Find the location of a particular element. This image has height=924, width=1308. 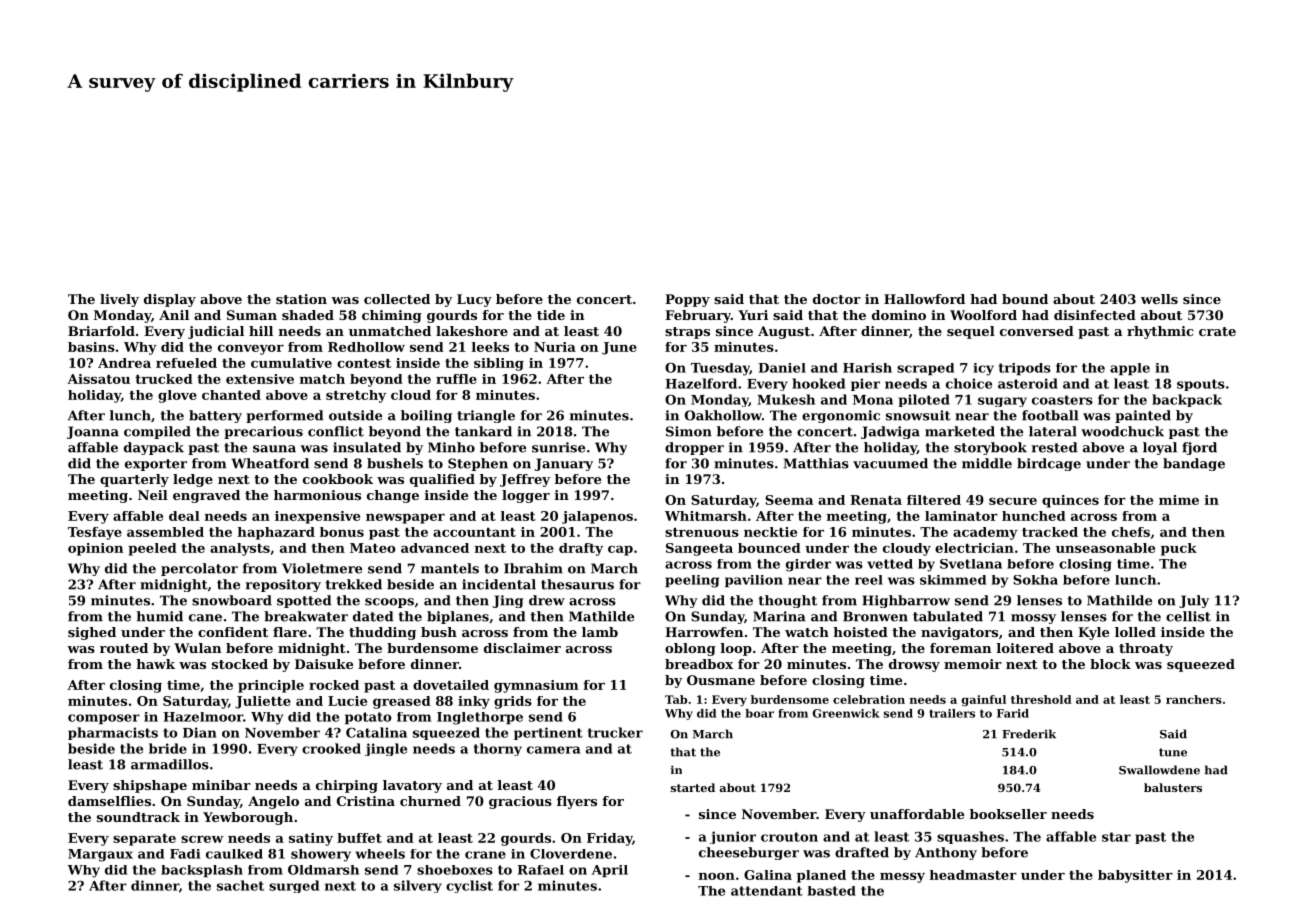

precarious is located at coordinates (263, 432).
